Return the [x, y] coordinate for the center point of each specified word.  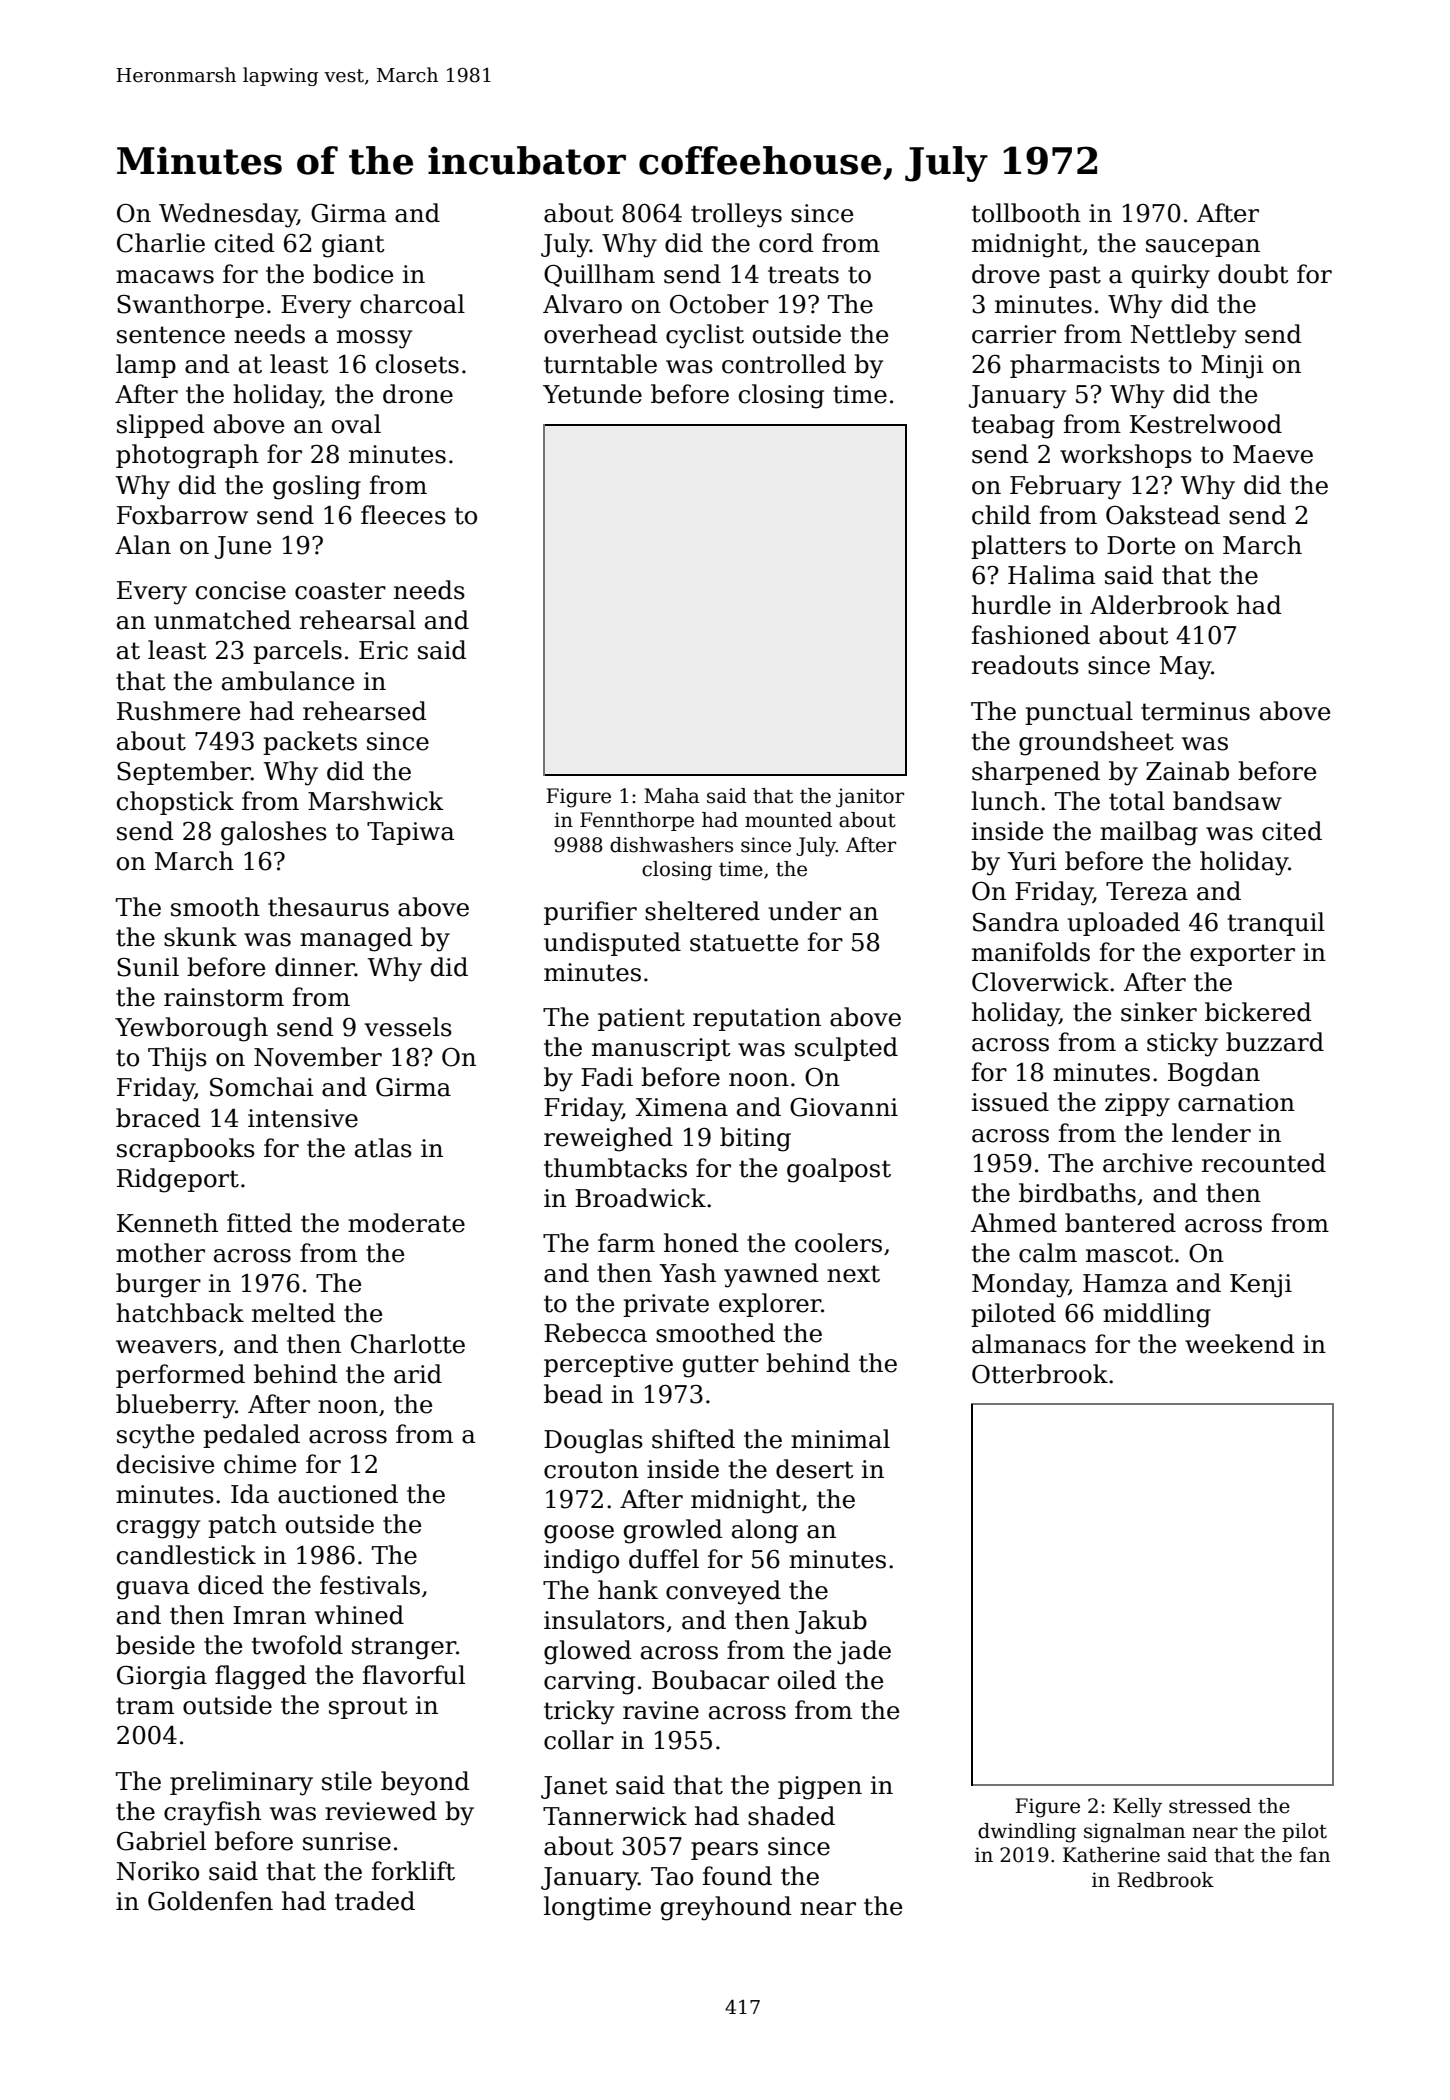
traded [375, 1901]
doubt [1253, 274]
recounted [1264, 1163]
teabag [1013, 426]
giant [353, 246]
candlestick [186, 1555]
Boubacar [710, 1680]
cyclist [705, 336]
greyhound [726, 1908]
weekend [1240, 1344]
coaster [340, 591]
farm [626, 1243]
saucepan [1203, 248]
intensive [303, 1118]
